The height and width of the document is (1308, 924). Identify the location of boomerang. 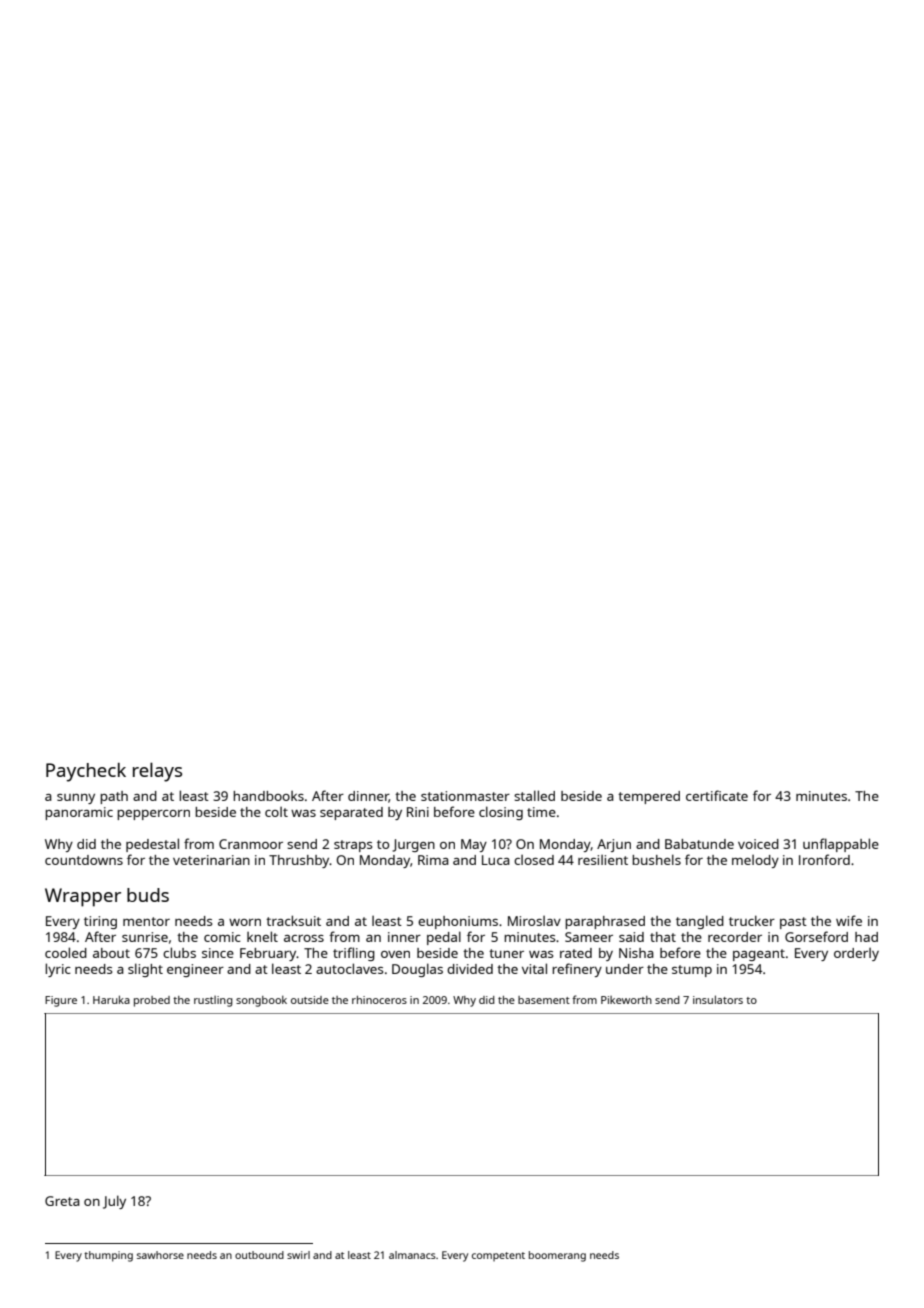
(557, 1256).
